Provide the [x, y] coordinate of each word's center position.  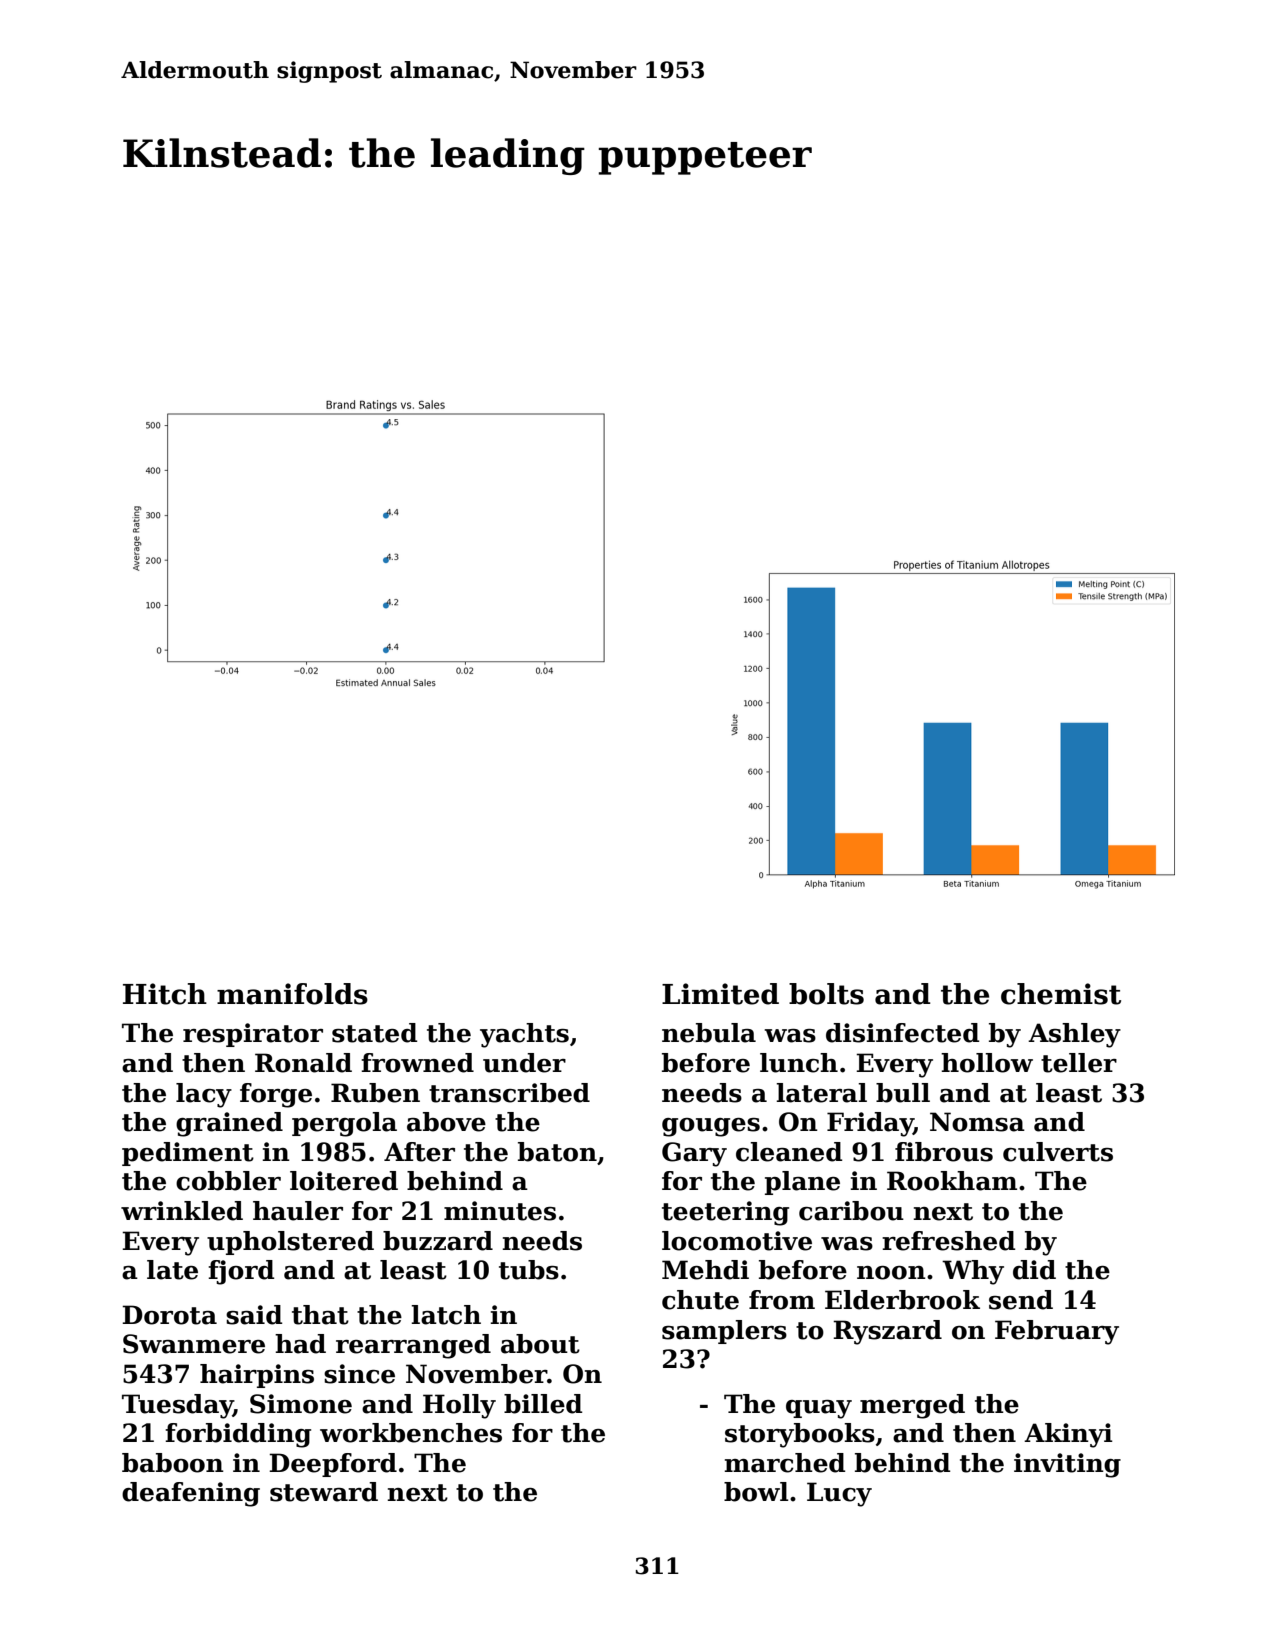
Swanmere [194, 1344]
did [1034, 1270]
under [524, 1063]
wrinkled [182, 1211]
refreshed [948, 1241]
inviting [1067, 1465]
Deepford [333, 1465]
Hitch [165, 994]
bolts [826, 994]
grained [229, 1124]
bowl [756, 1492]
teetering [725, 1213]
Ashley [1074, 1035]
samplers [724, 1332]
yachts [524, 1035]
